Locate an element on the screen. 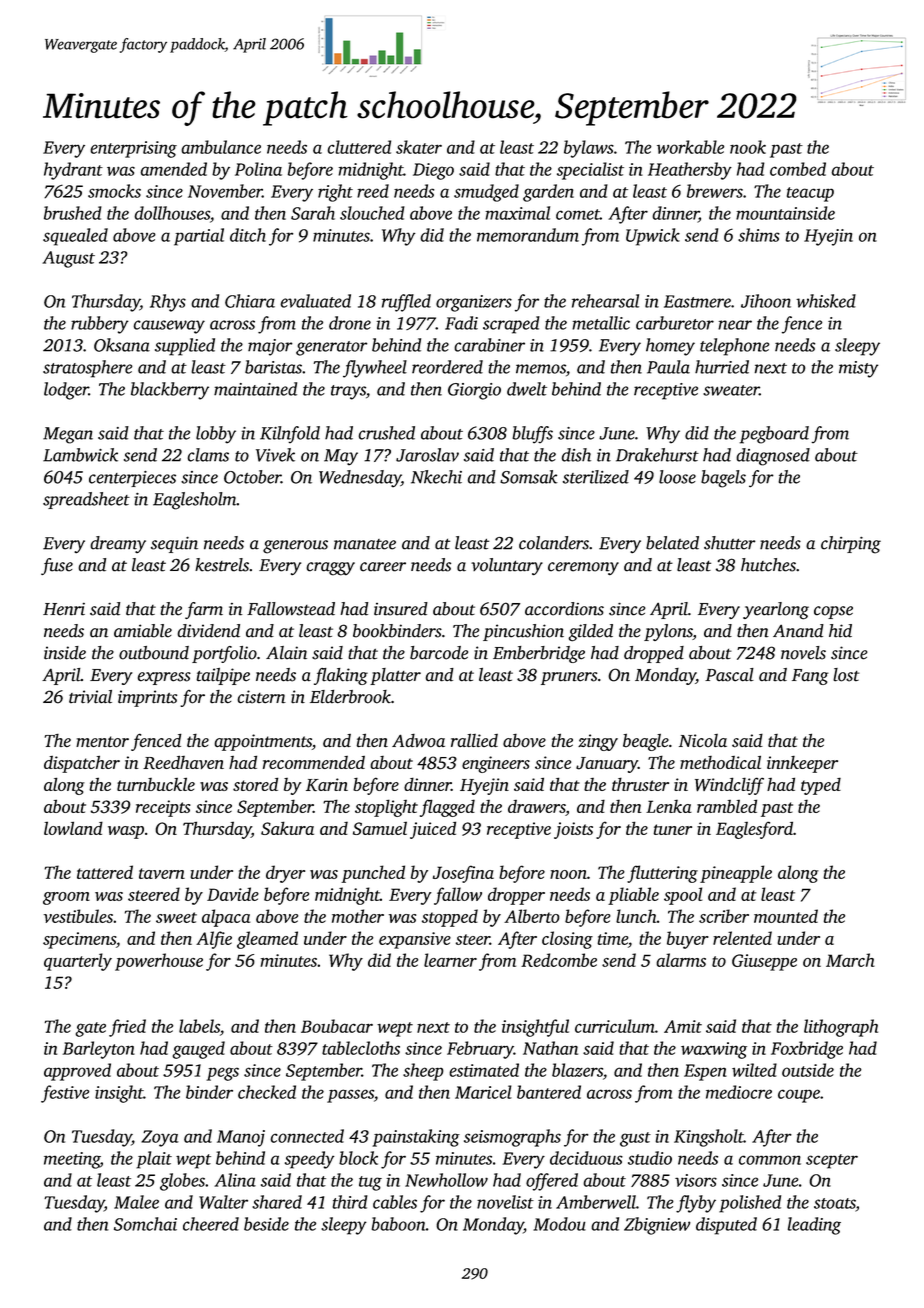  scraped is located at coordinates (511, 325).
